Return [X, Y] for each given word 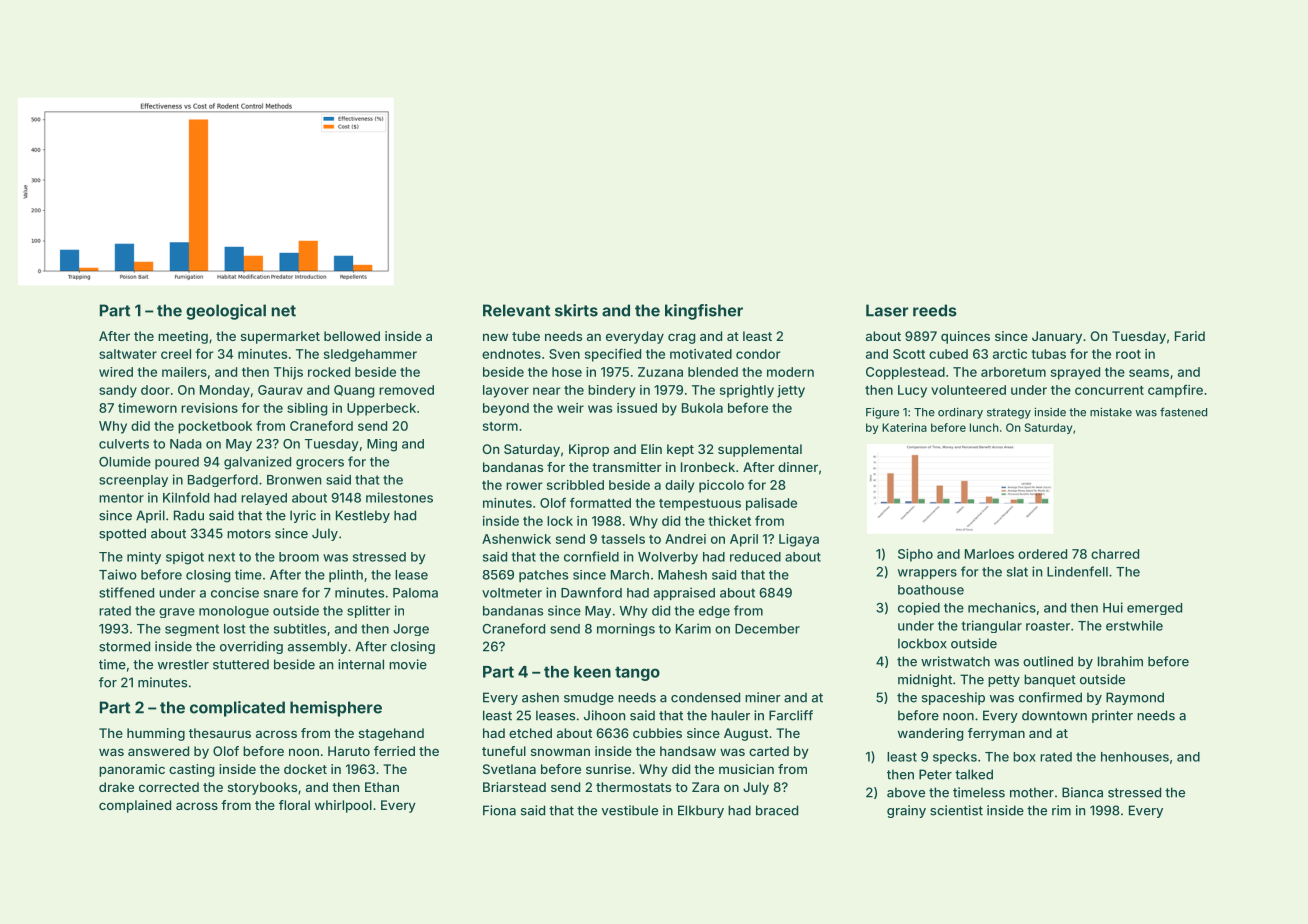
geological [226, 312]
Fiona [499, 810]
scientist [956, 810]
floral [294, 805]
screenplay [133, 481]
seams [1149, 373]
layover [506, 391]
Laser [887, 310]
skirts [576, 310]
